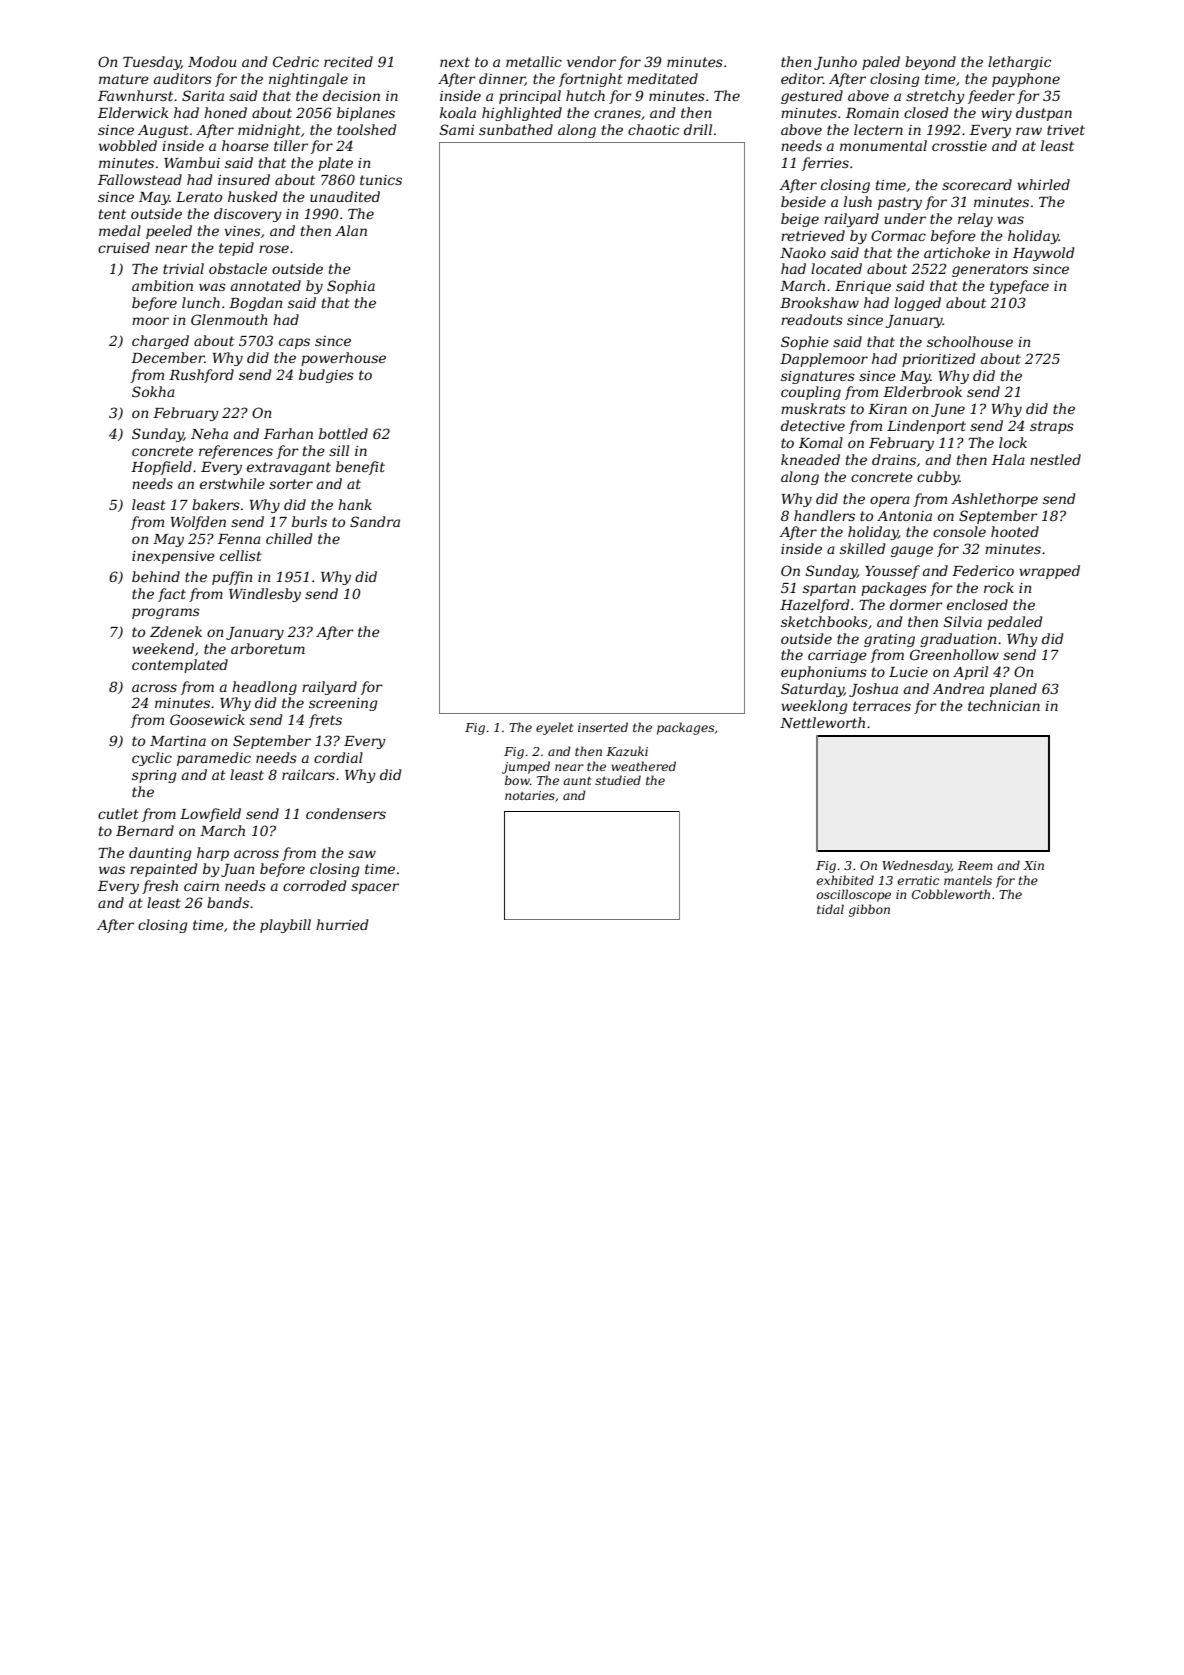  What do you see at coordinates (346, 813) in the screenshot?
I see `condensers` at bounding box center [346, 813].
